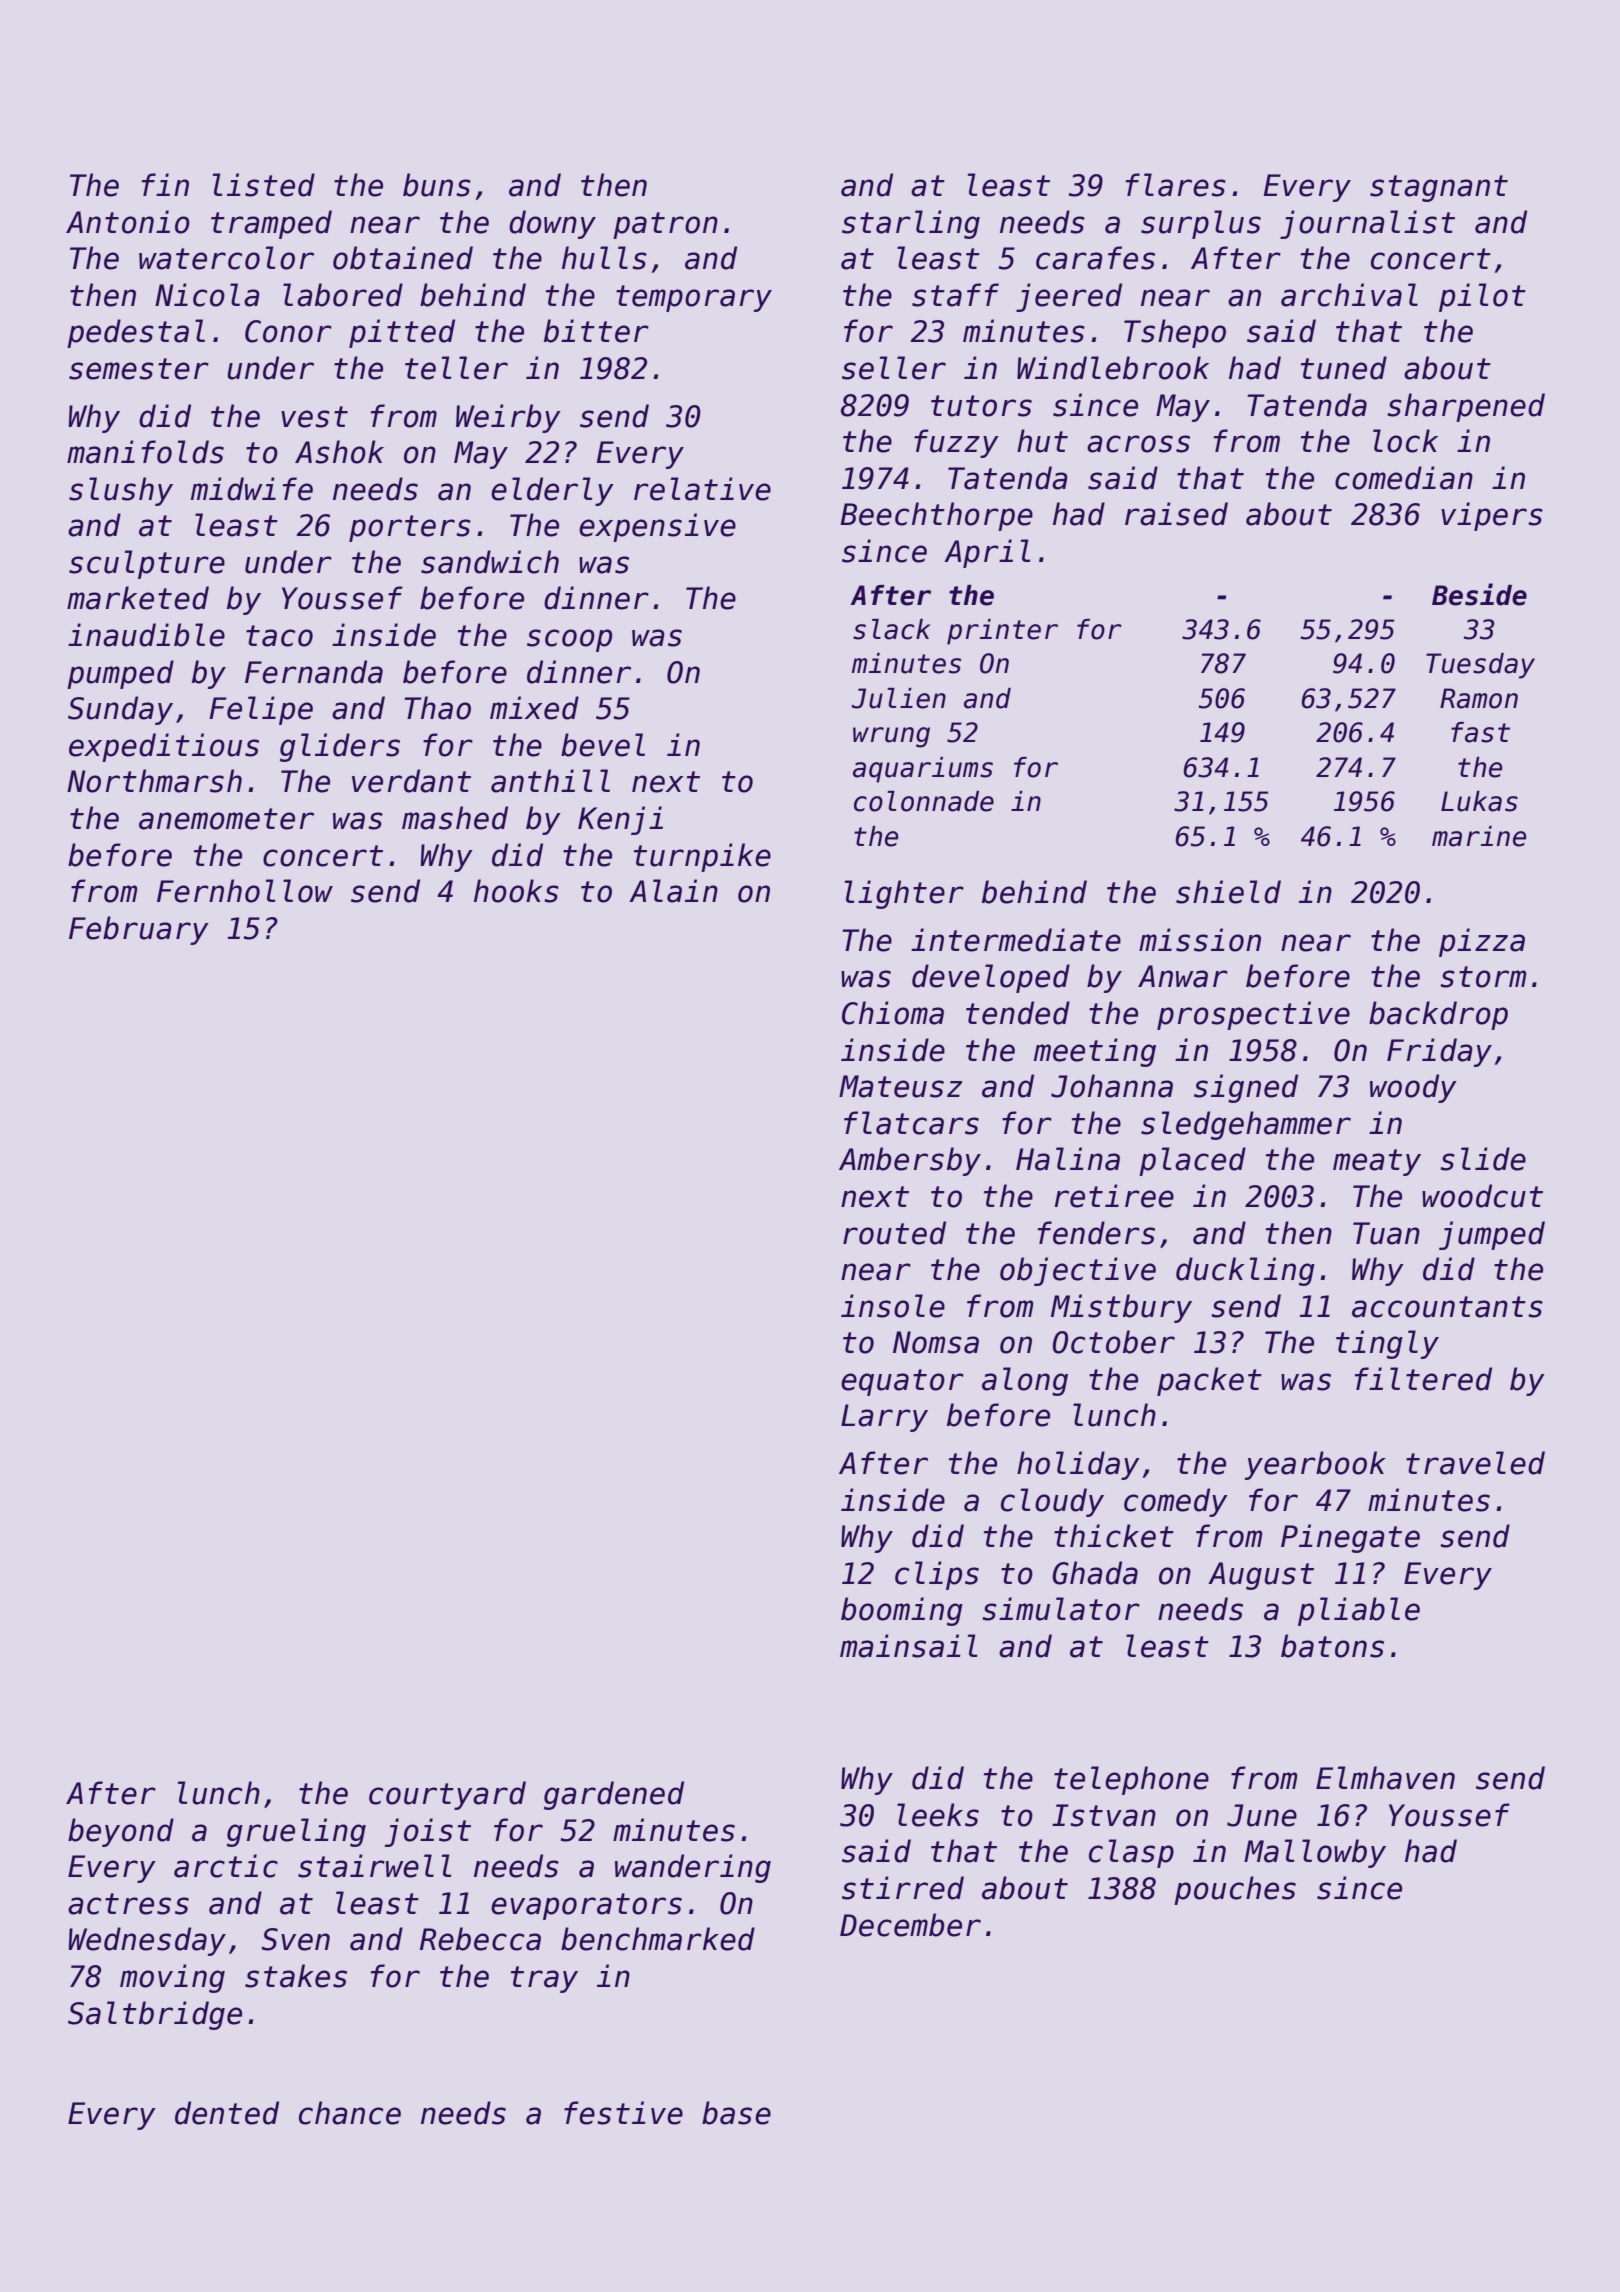 The height and width of the image is (2292, 1620). What do you see at coordinates (1315, 1853) in the image?
I see `Mallowby` at bounding box center [1315, 1853].
